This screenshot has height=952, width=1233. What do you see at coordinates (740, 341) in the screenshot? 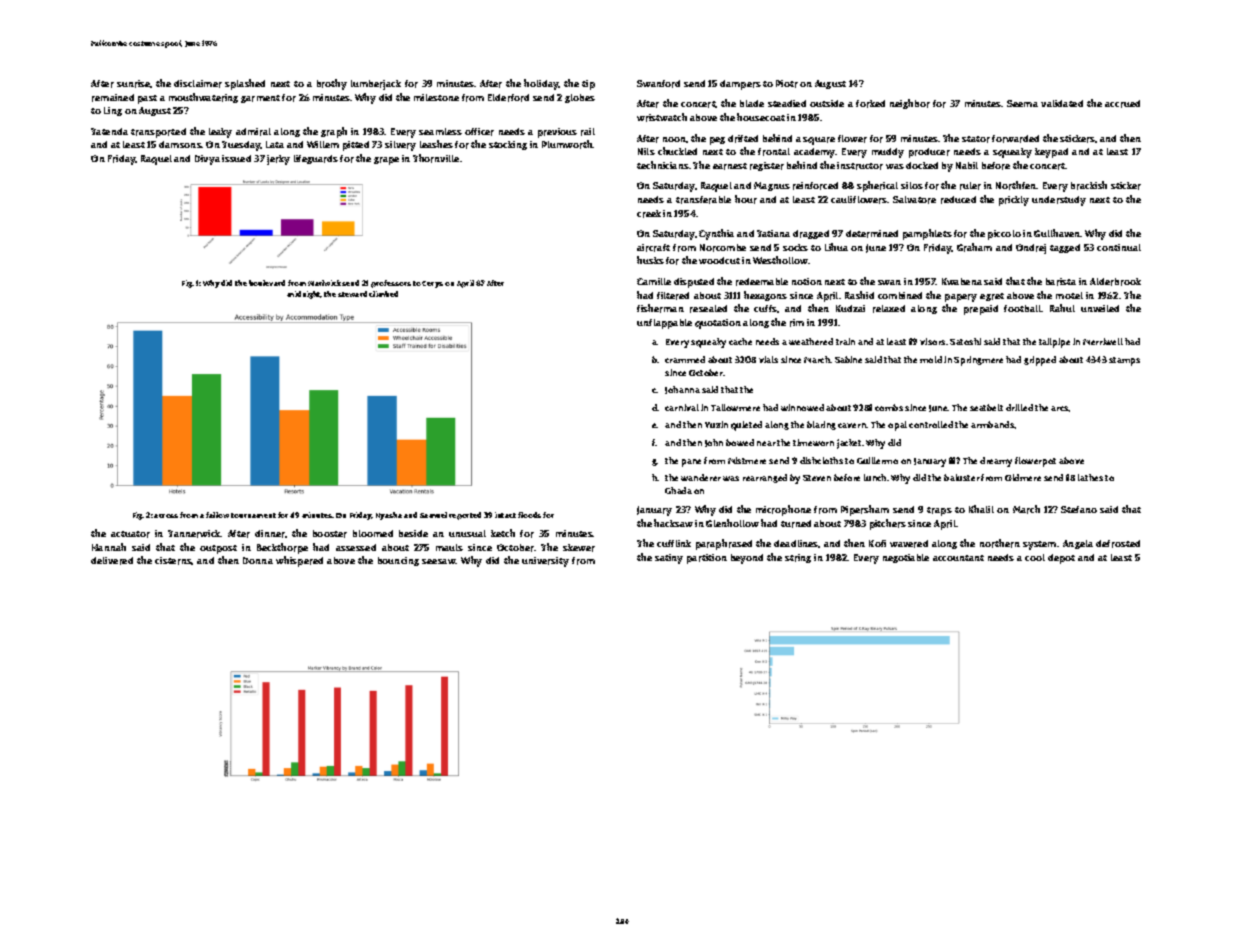
I see `cache` at bounding box center [740, 341].
